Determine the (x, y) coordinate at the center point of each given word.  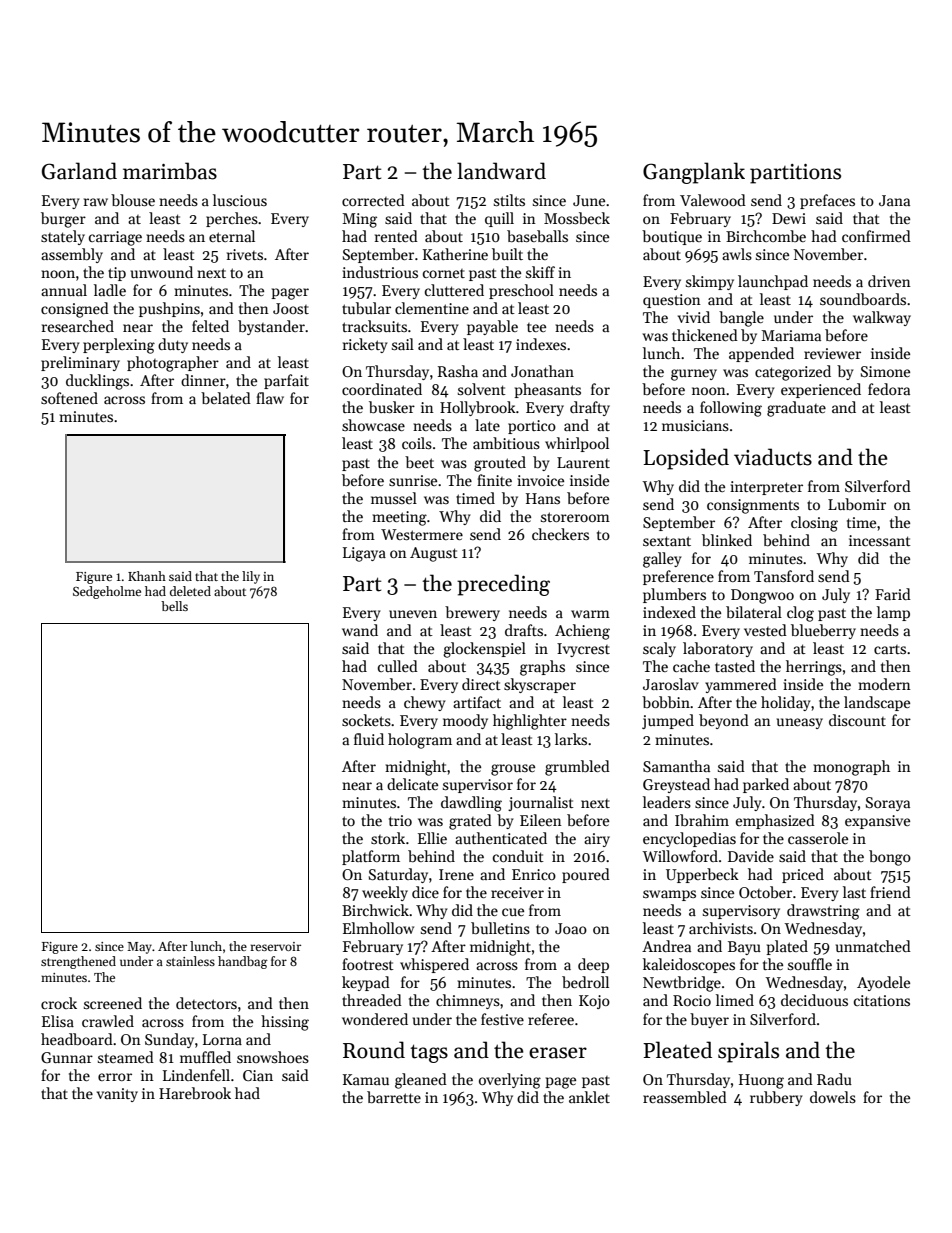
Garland (79, 171)
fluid (369, 739)
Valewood (713, 200)
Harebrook (195, 1093)
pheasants (547, 390)
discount (857, 720)
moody (465, 721)
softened (69, 398)
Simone (885, 371)
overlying (510, 1081)
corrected (373, 200)
